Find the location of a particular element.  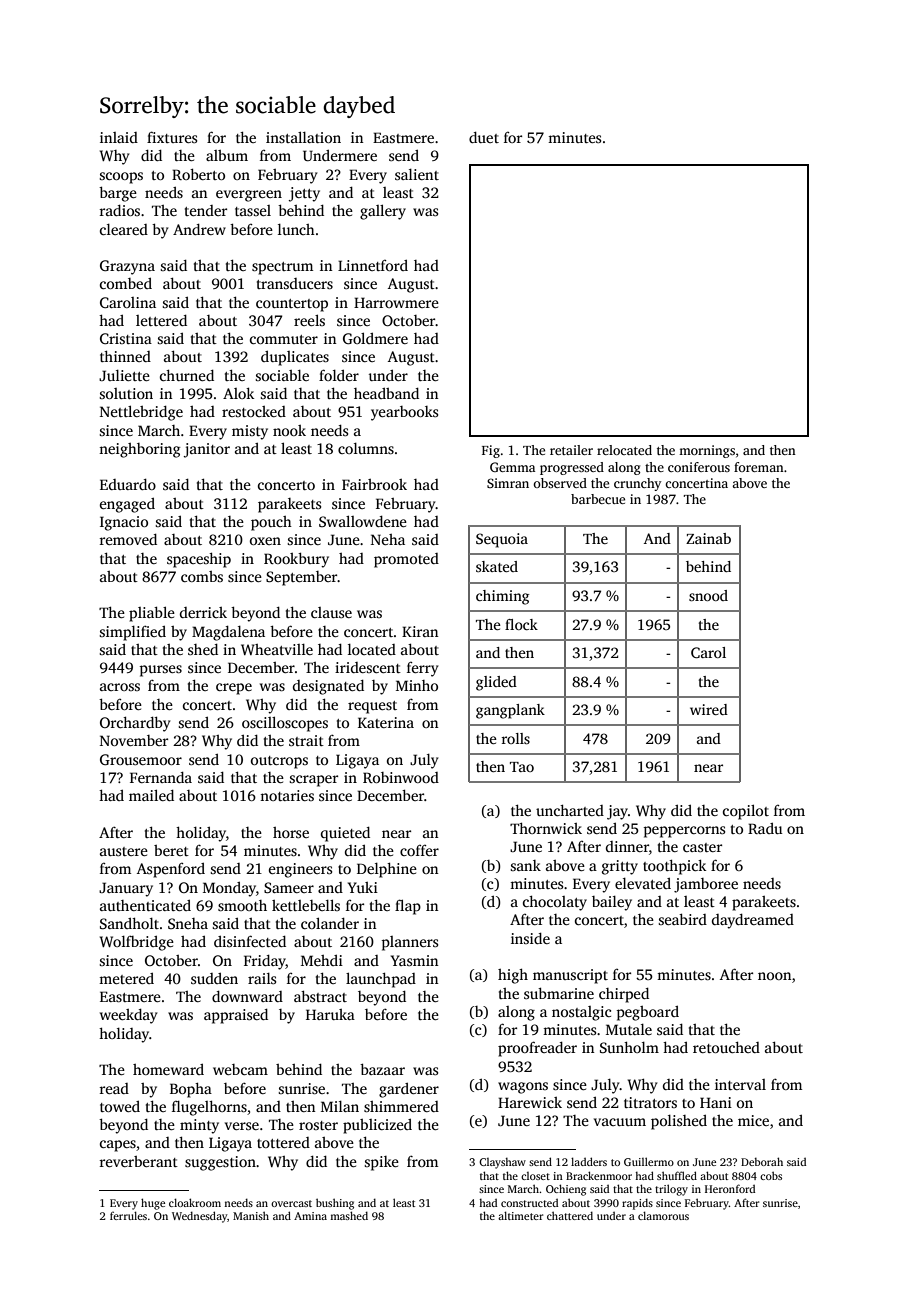

flap is located at coordinates (408, 907).
